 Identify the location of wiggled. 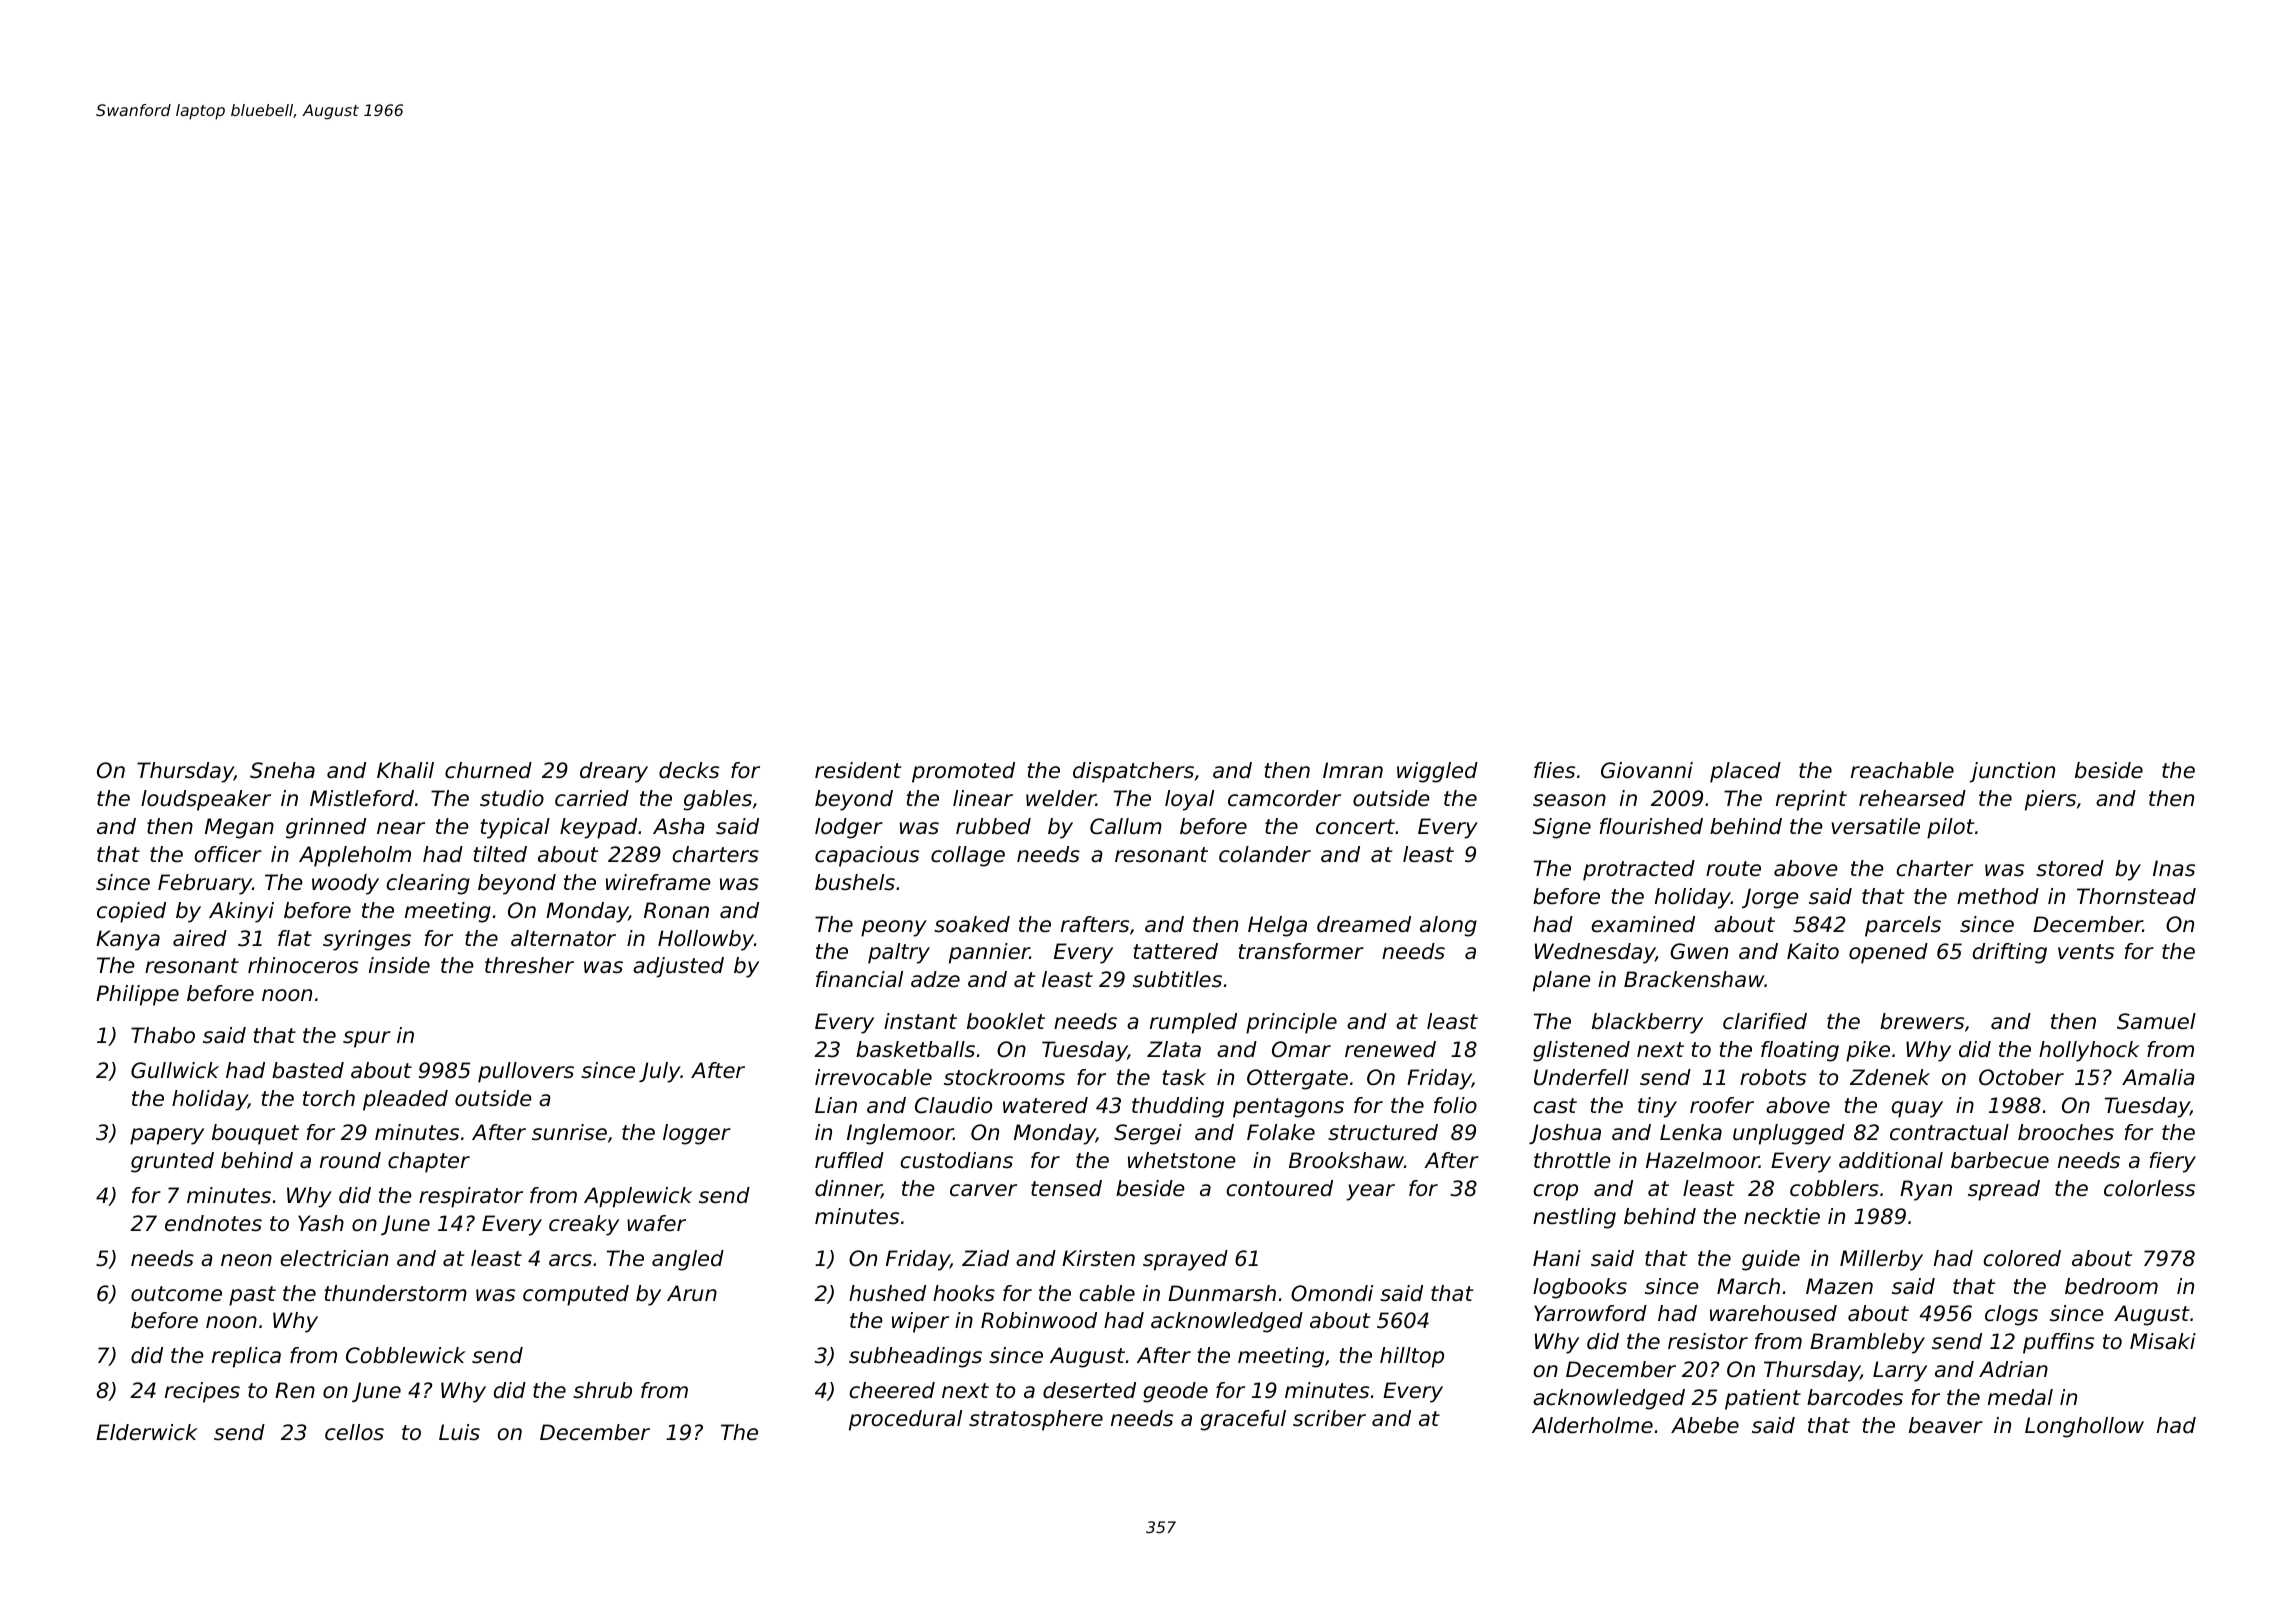
(1437, 772).
